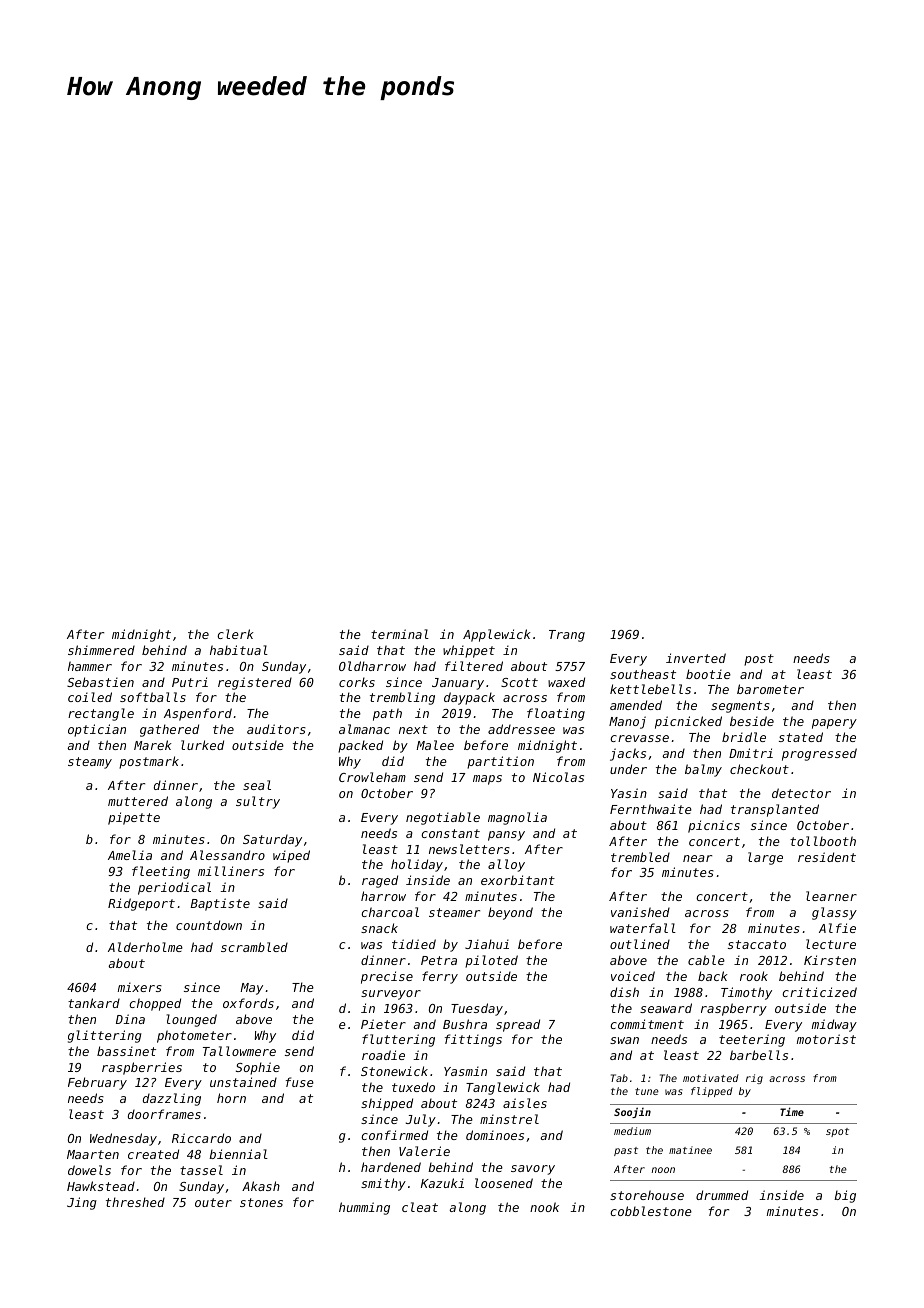 The height and width of the screenshot is (1308, 924). Describe the element at coordinates (213, 1202) in the screenshot. I see `outer` at that location.
